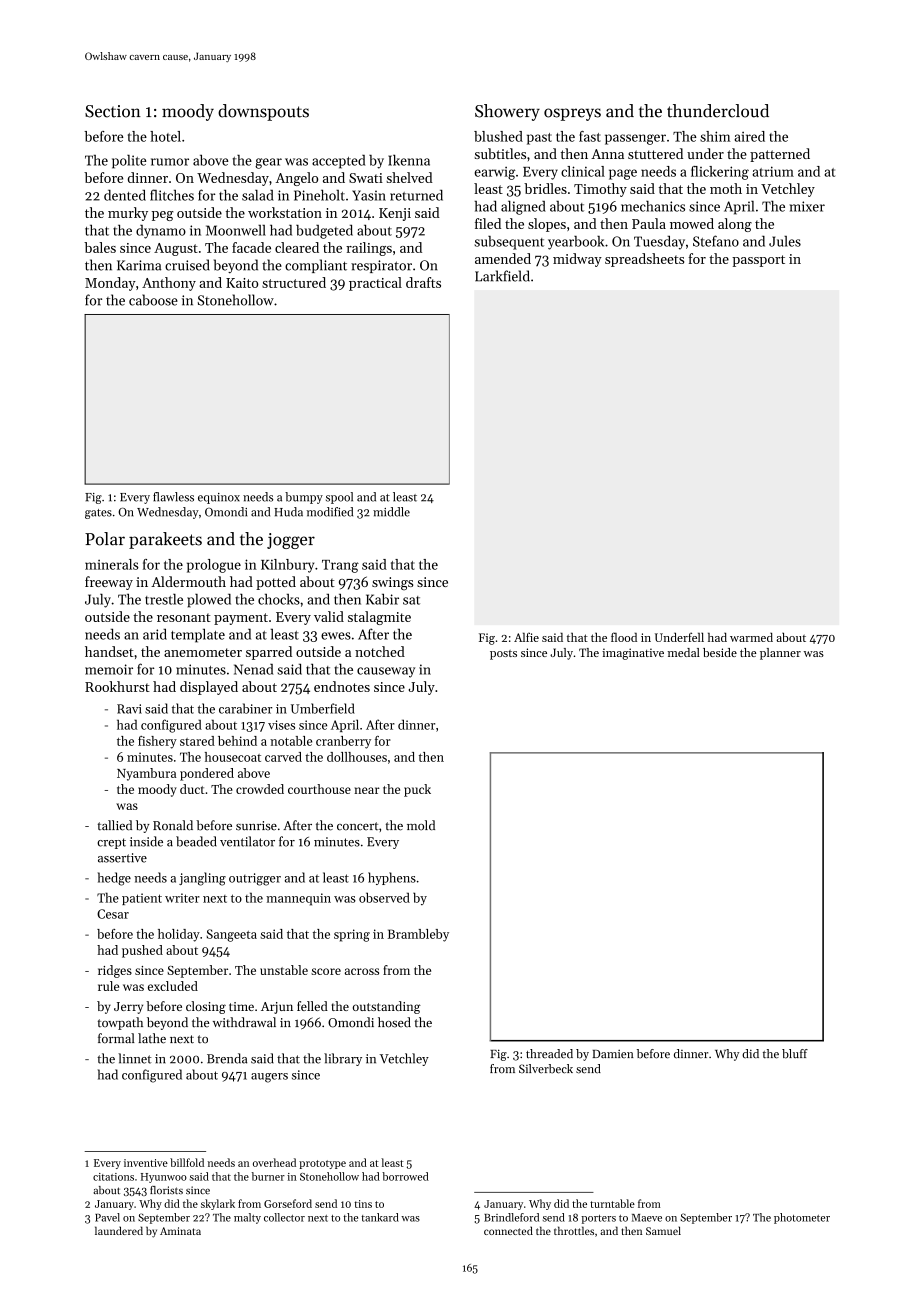 The width and height of the image is (924, 1308). Describe the element at coordinates (184, 617) in the image. I see `resonant` at that location.
